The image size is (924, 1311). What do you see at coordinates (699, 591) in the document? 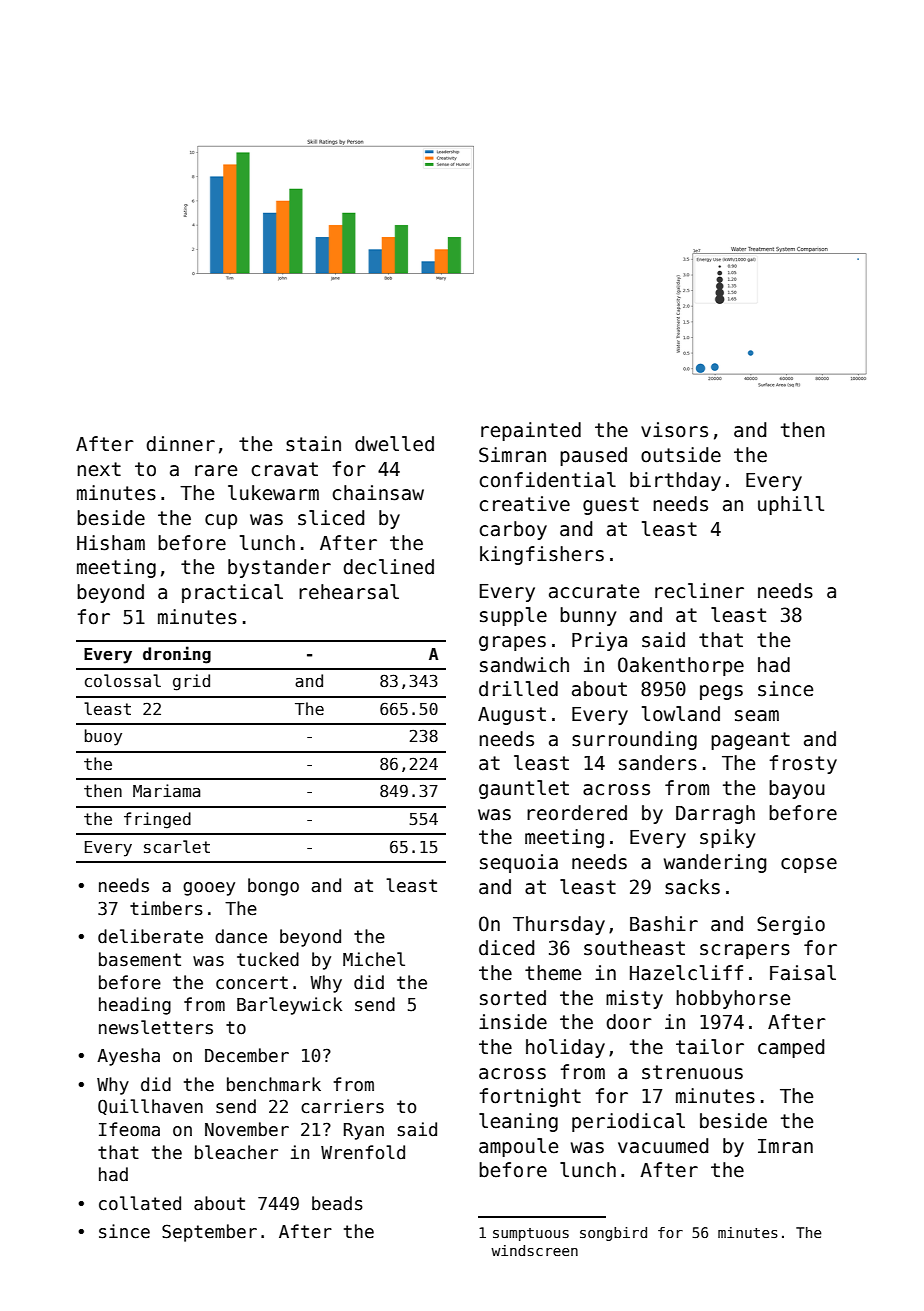
I see `recliner` at bounding box center [699, 591].
